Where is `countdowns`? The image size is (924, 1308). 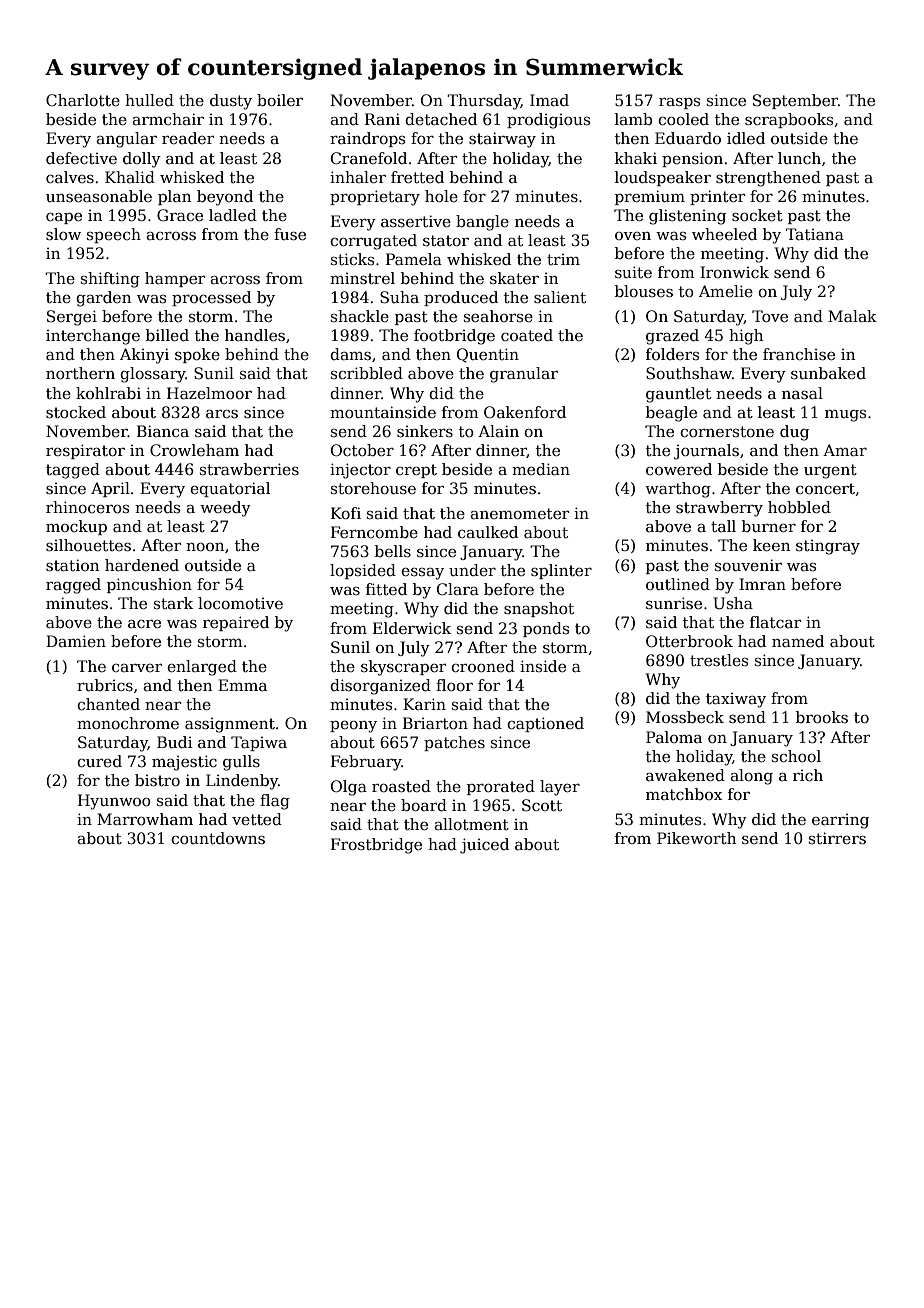 countdowns is located at coordinates (218, 838).
